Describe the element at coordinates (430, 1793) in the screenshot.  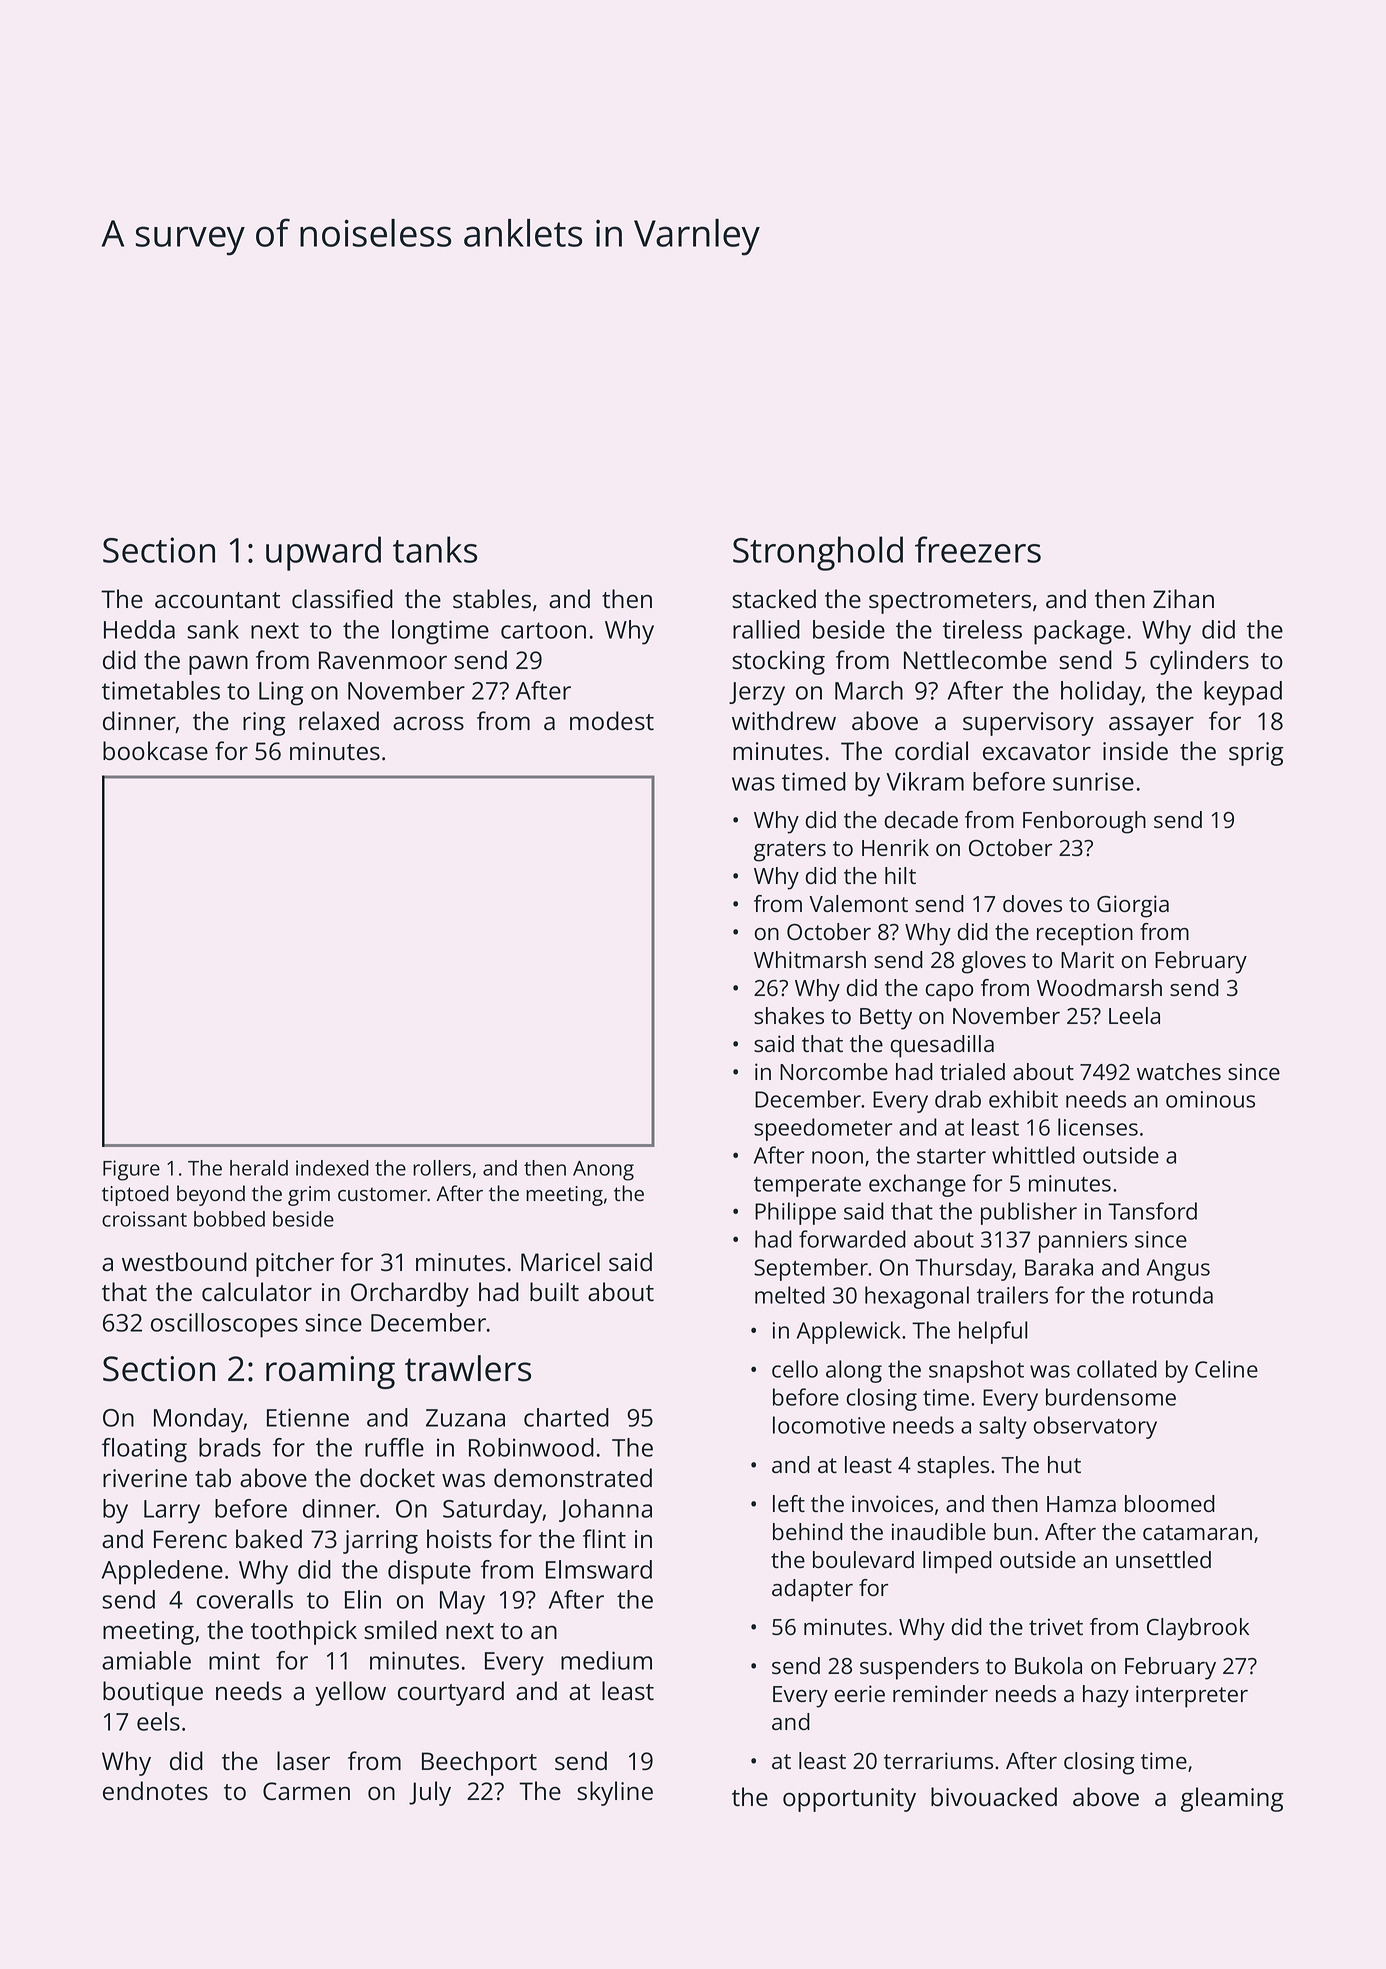
I see `July` at that location.
